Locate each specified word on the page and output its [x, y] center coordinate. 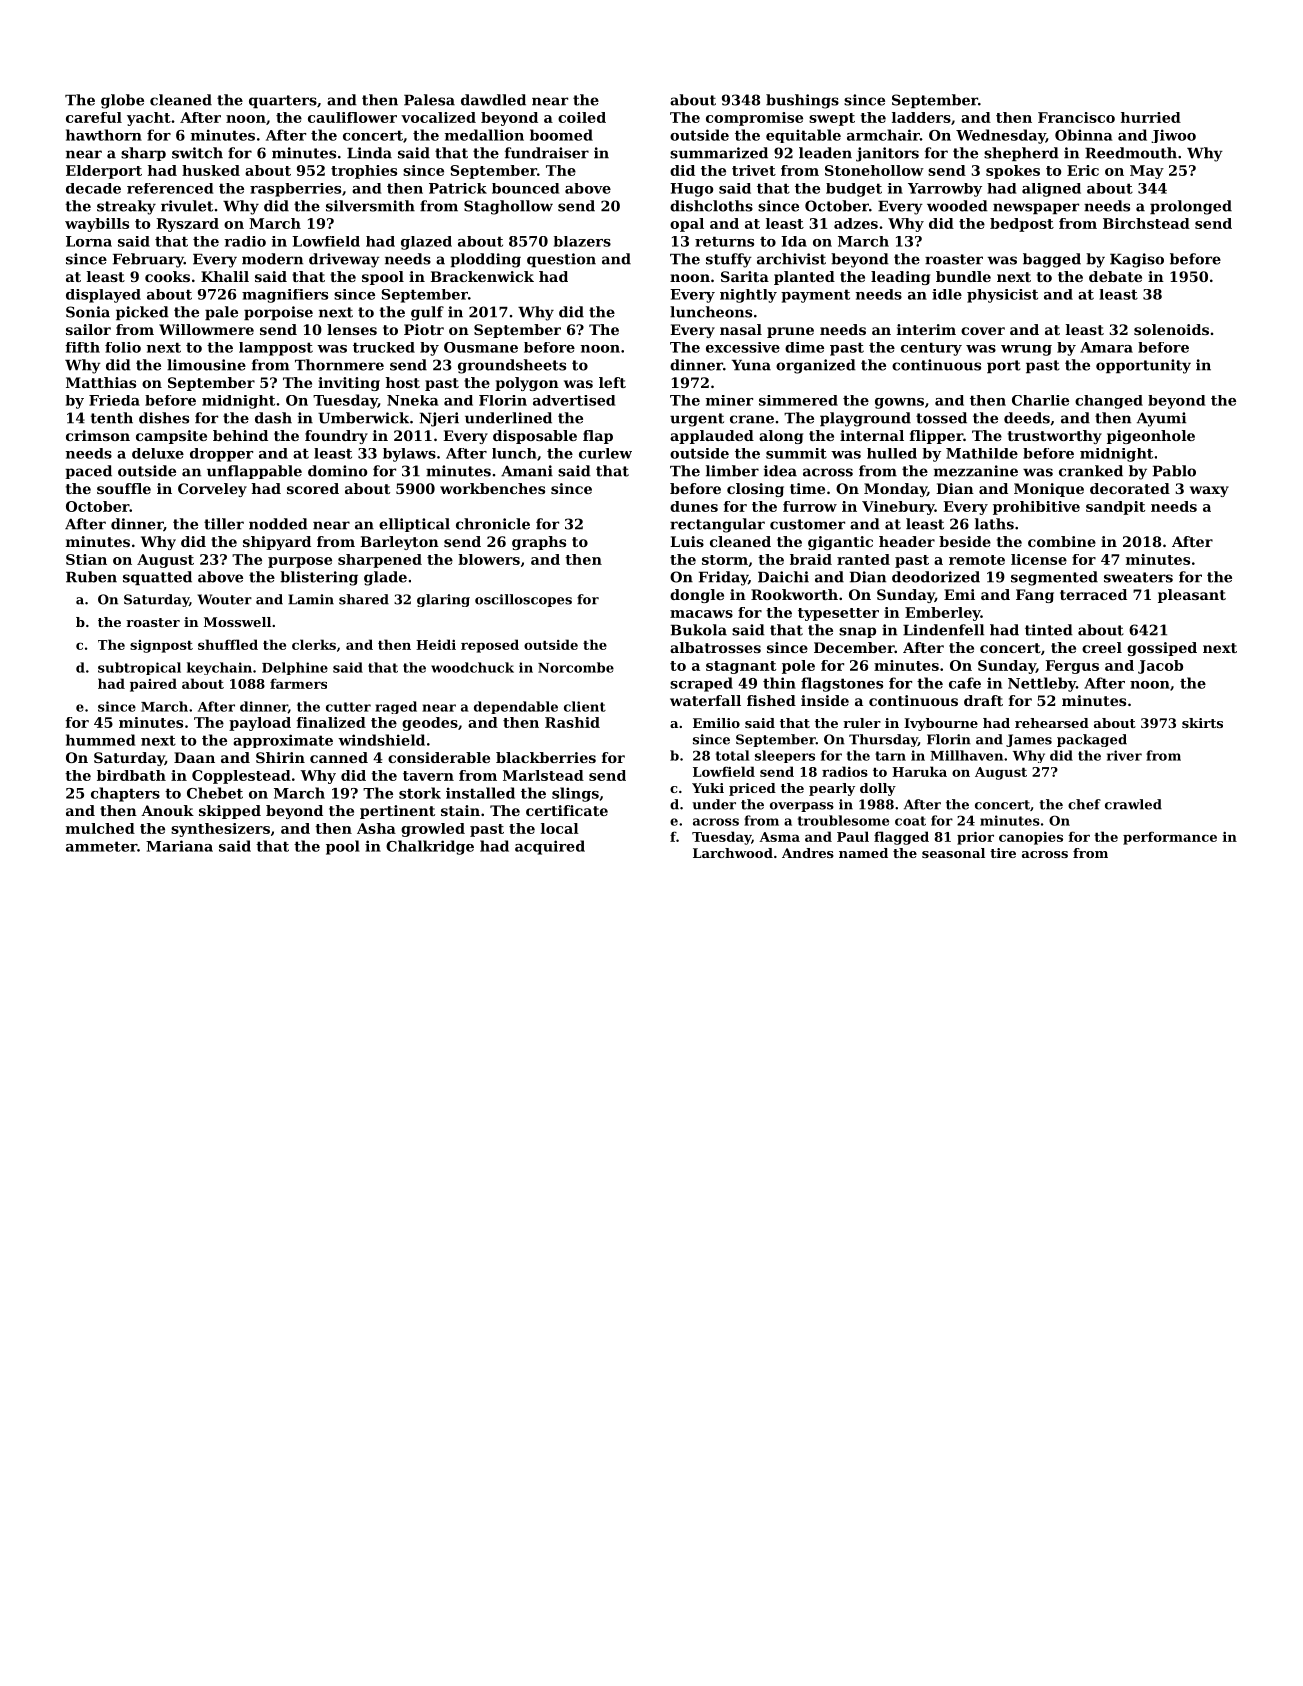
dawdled [493, 100]
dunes [694, 506]
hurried [1151, 117]
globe [122, 101]
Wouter [225, 599]
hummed [100, 740]
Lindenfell [943, 630]
